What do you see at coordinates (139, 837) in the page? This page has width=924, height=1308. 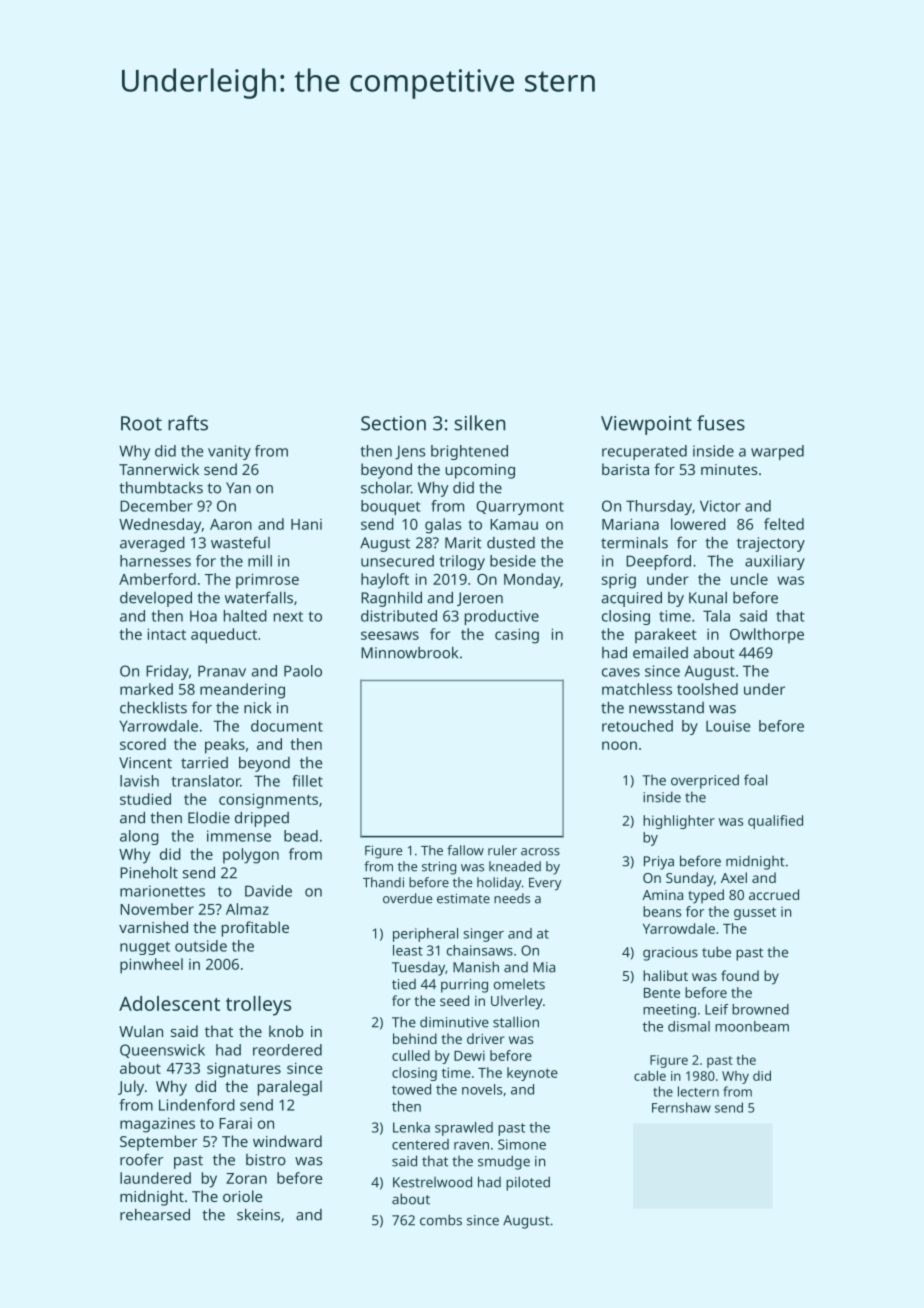 I see `along` at bounding box center [139, 837].
